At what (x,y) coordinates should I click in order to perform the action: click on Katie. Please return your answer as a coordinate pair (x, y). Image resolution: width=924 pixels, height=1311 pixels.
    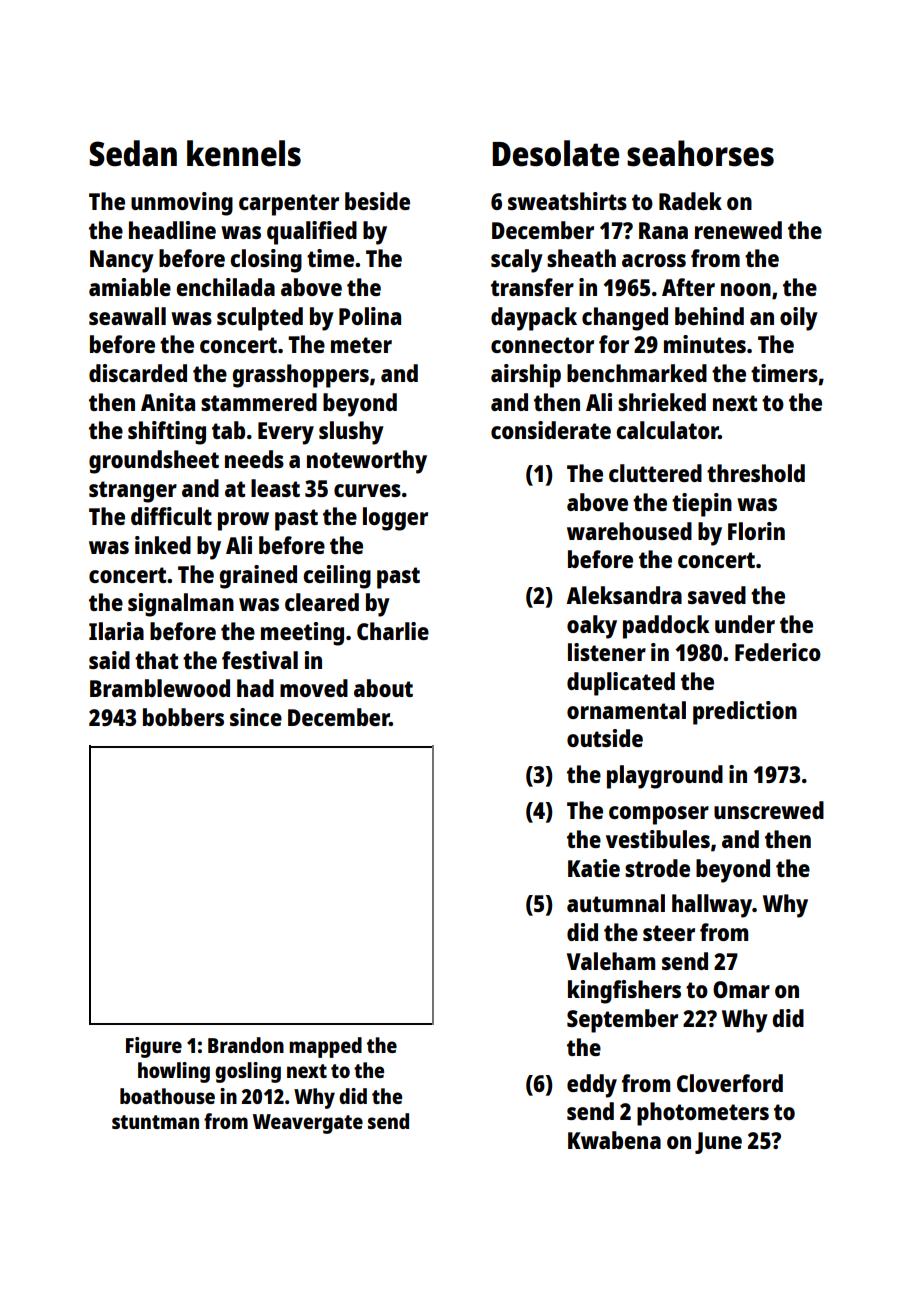
    Looking at the image, I should click on (594, 868).
